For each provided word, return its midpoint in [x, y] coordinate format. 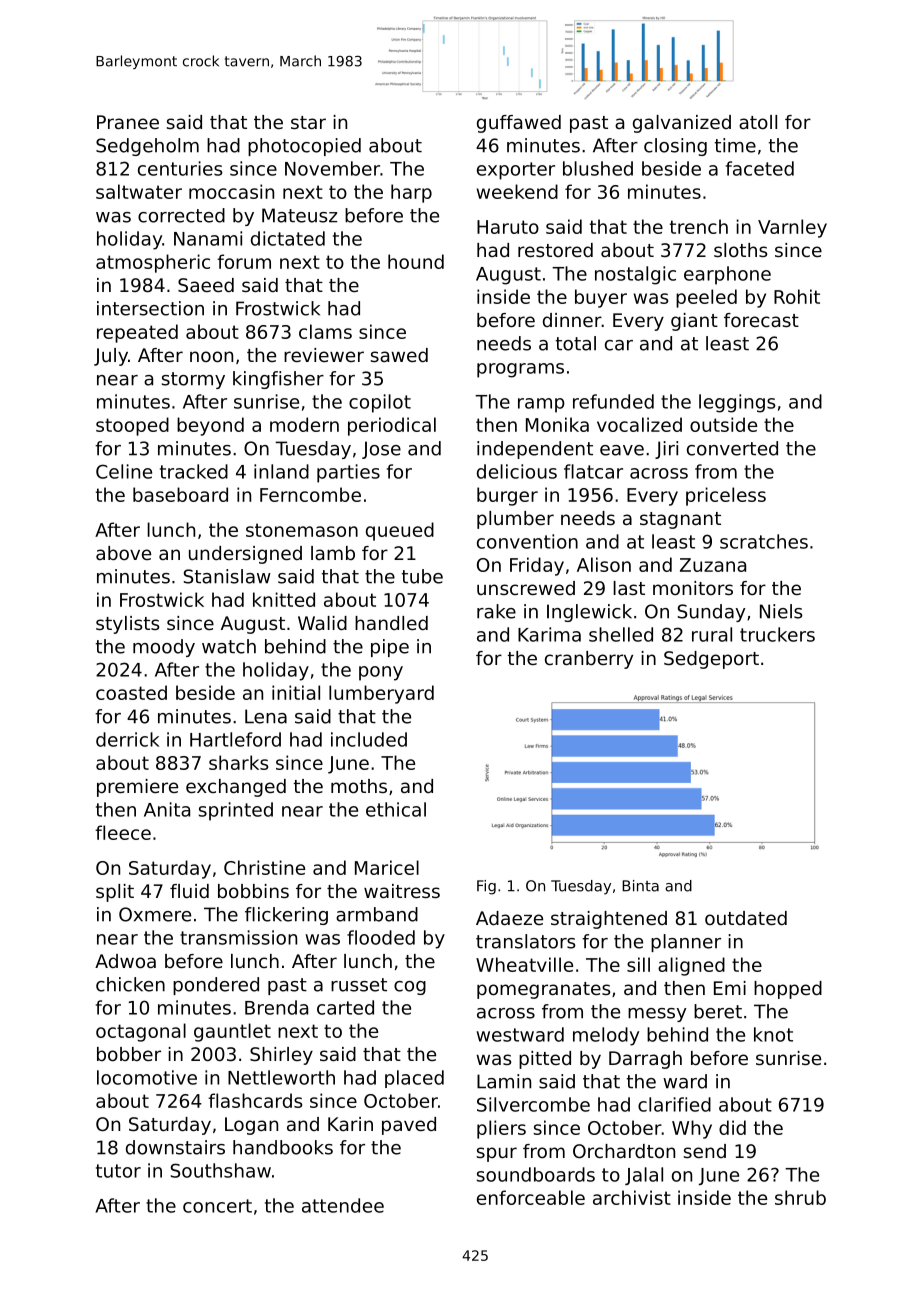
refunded [613, 401]
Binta [640, 886]
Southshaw [221, 1170]
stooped [132, 426]
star [308, 122]
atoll [758, 122]
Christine [264, 867]
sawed [399, 355]
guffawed [519, 124]
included [369, 739]
